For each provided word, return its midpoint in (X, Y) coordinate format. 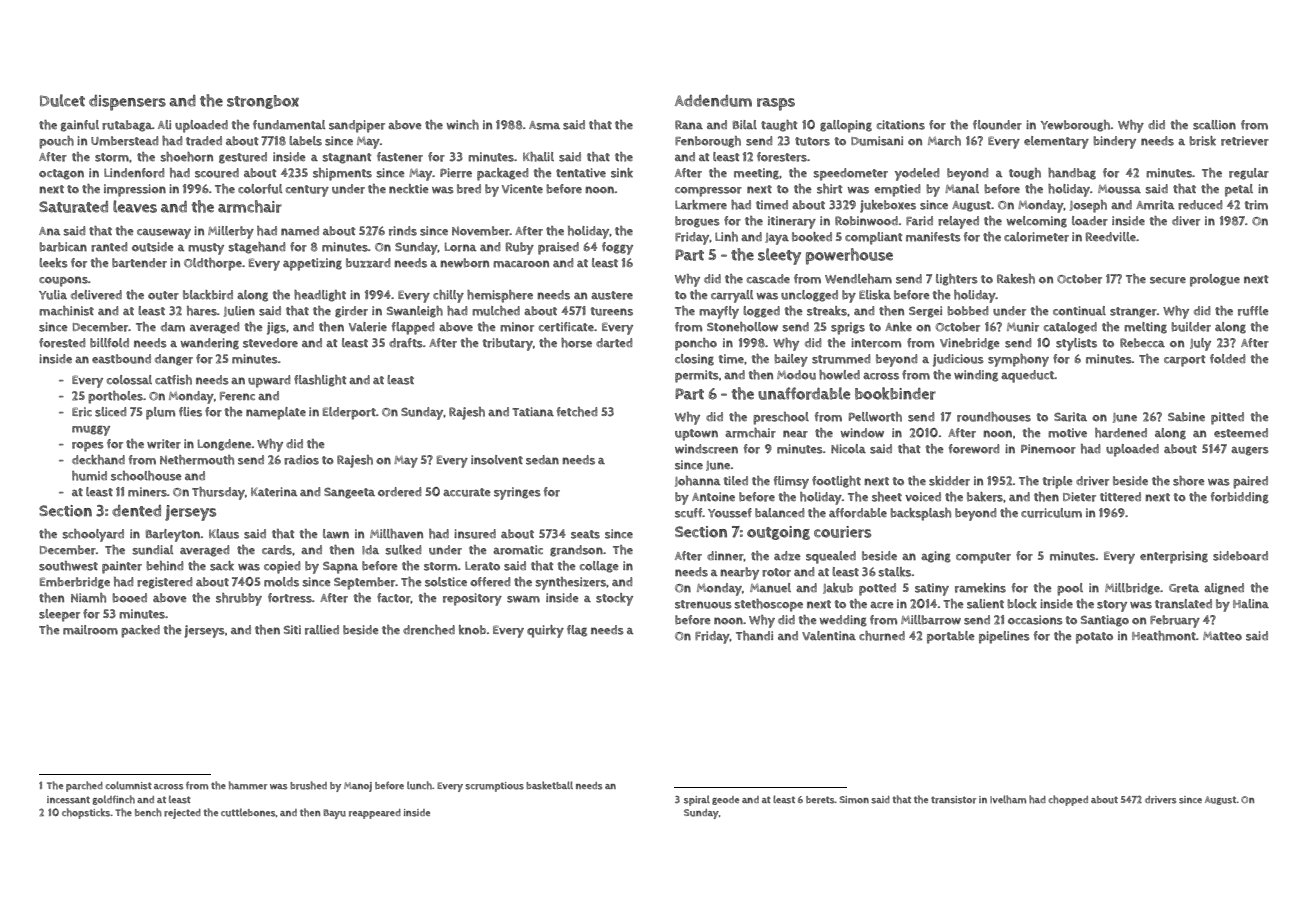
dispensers (127, 103)
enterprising (1174, 557)
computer (983, 558)
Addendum (713, 101)
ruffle (1253, 311)
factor (394, 598)
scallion (1214, 125)
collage (599, 567)
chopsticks (86, 813)
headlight (320, 296)
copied (282, 567)
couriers (842, 532)
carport (1185, 361)
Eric (82, 412)
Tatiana (533, 411)
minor (517, 327)
